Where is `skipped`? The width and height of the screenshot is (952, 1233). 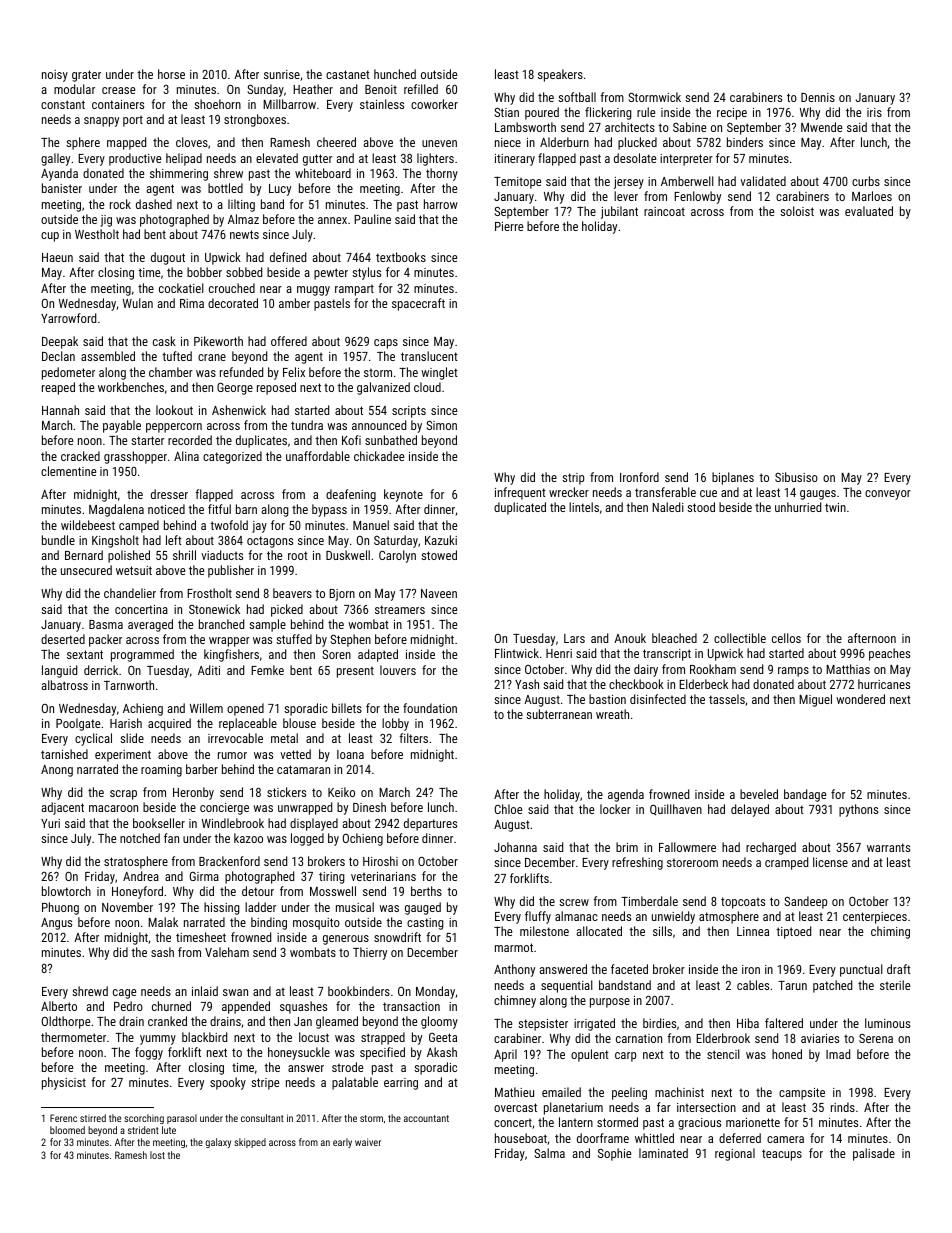
skipped is located at coordinates (250, 1143).
